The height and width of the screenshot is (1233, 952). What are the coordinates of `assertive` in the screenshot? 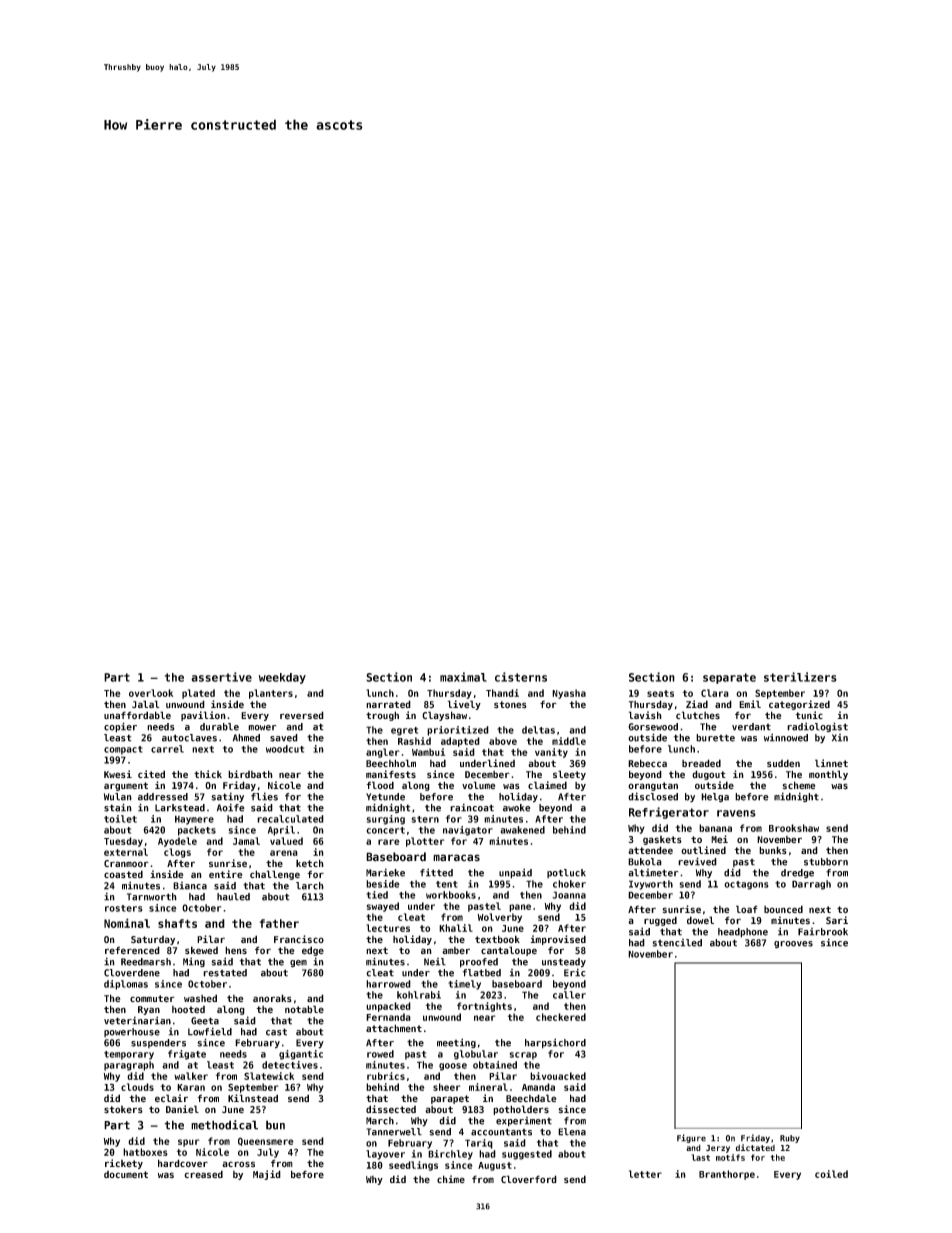 It's located at (221, 677).
